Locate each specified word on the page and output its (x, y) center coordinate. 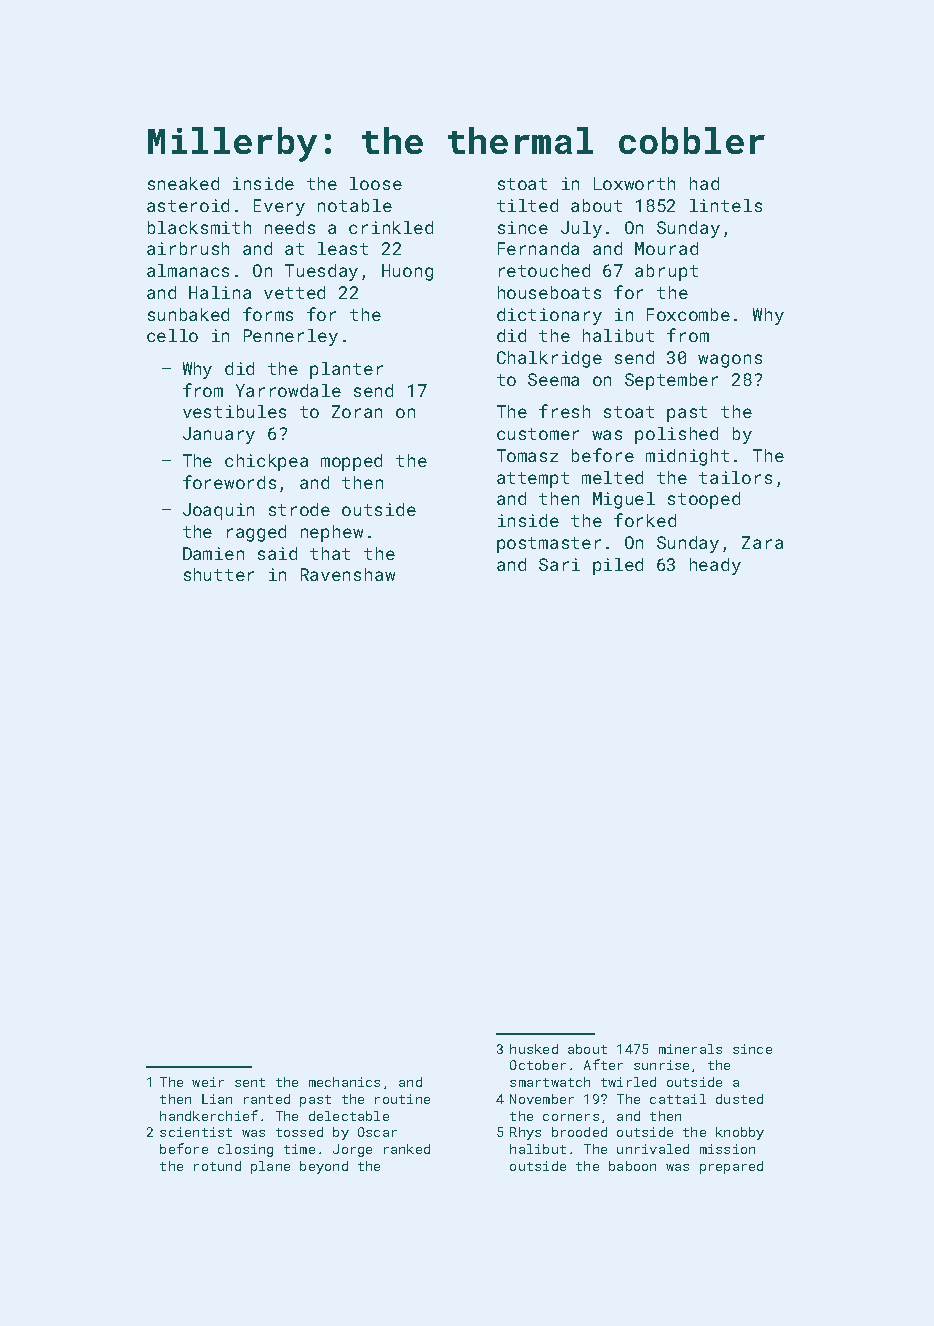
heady (715, 566)
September (671, 381)
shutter (219, 574)
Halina (220, 292)
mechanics (344, 1082)
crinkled (391, 227)
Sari (559, 564)
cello (172, 335)
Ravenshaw (348, 574)
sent (250, 1082)
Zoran (357, 411)
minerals (690, 1049)
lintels (726, 205)
